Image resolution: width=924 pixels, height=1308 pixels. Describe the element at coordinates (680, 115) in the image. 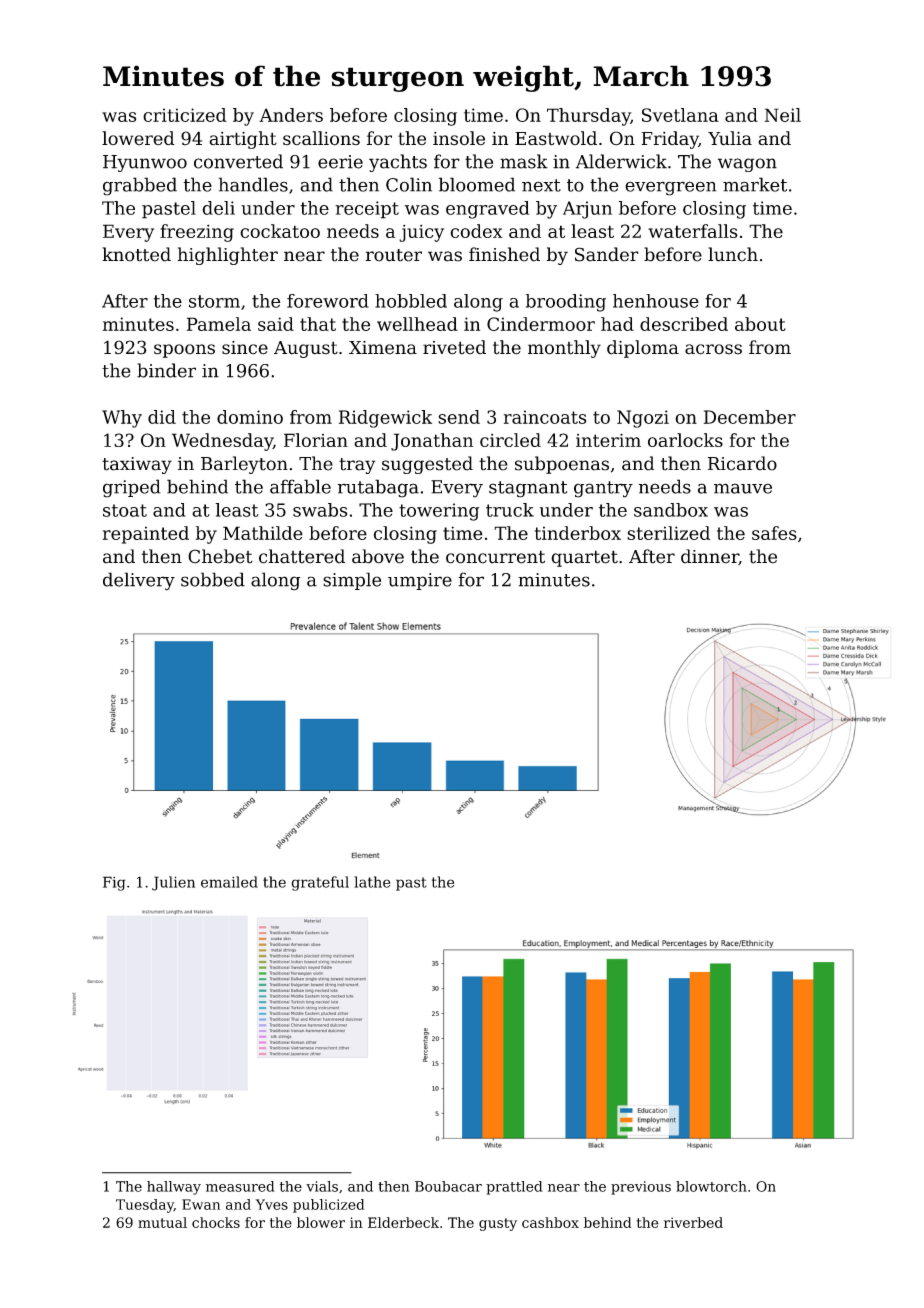

I see `Svetlana` at that location.
